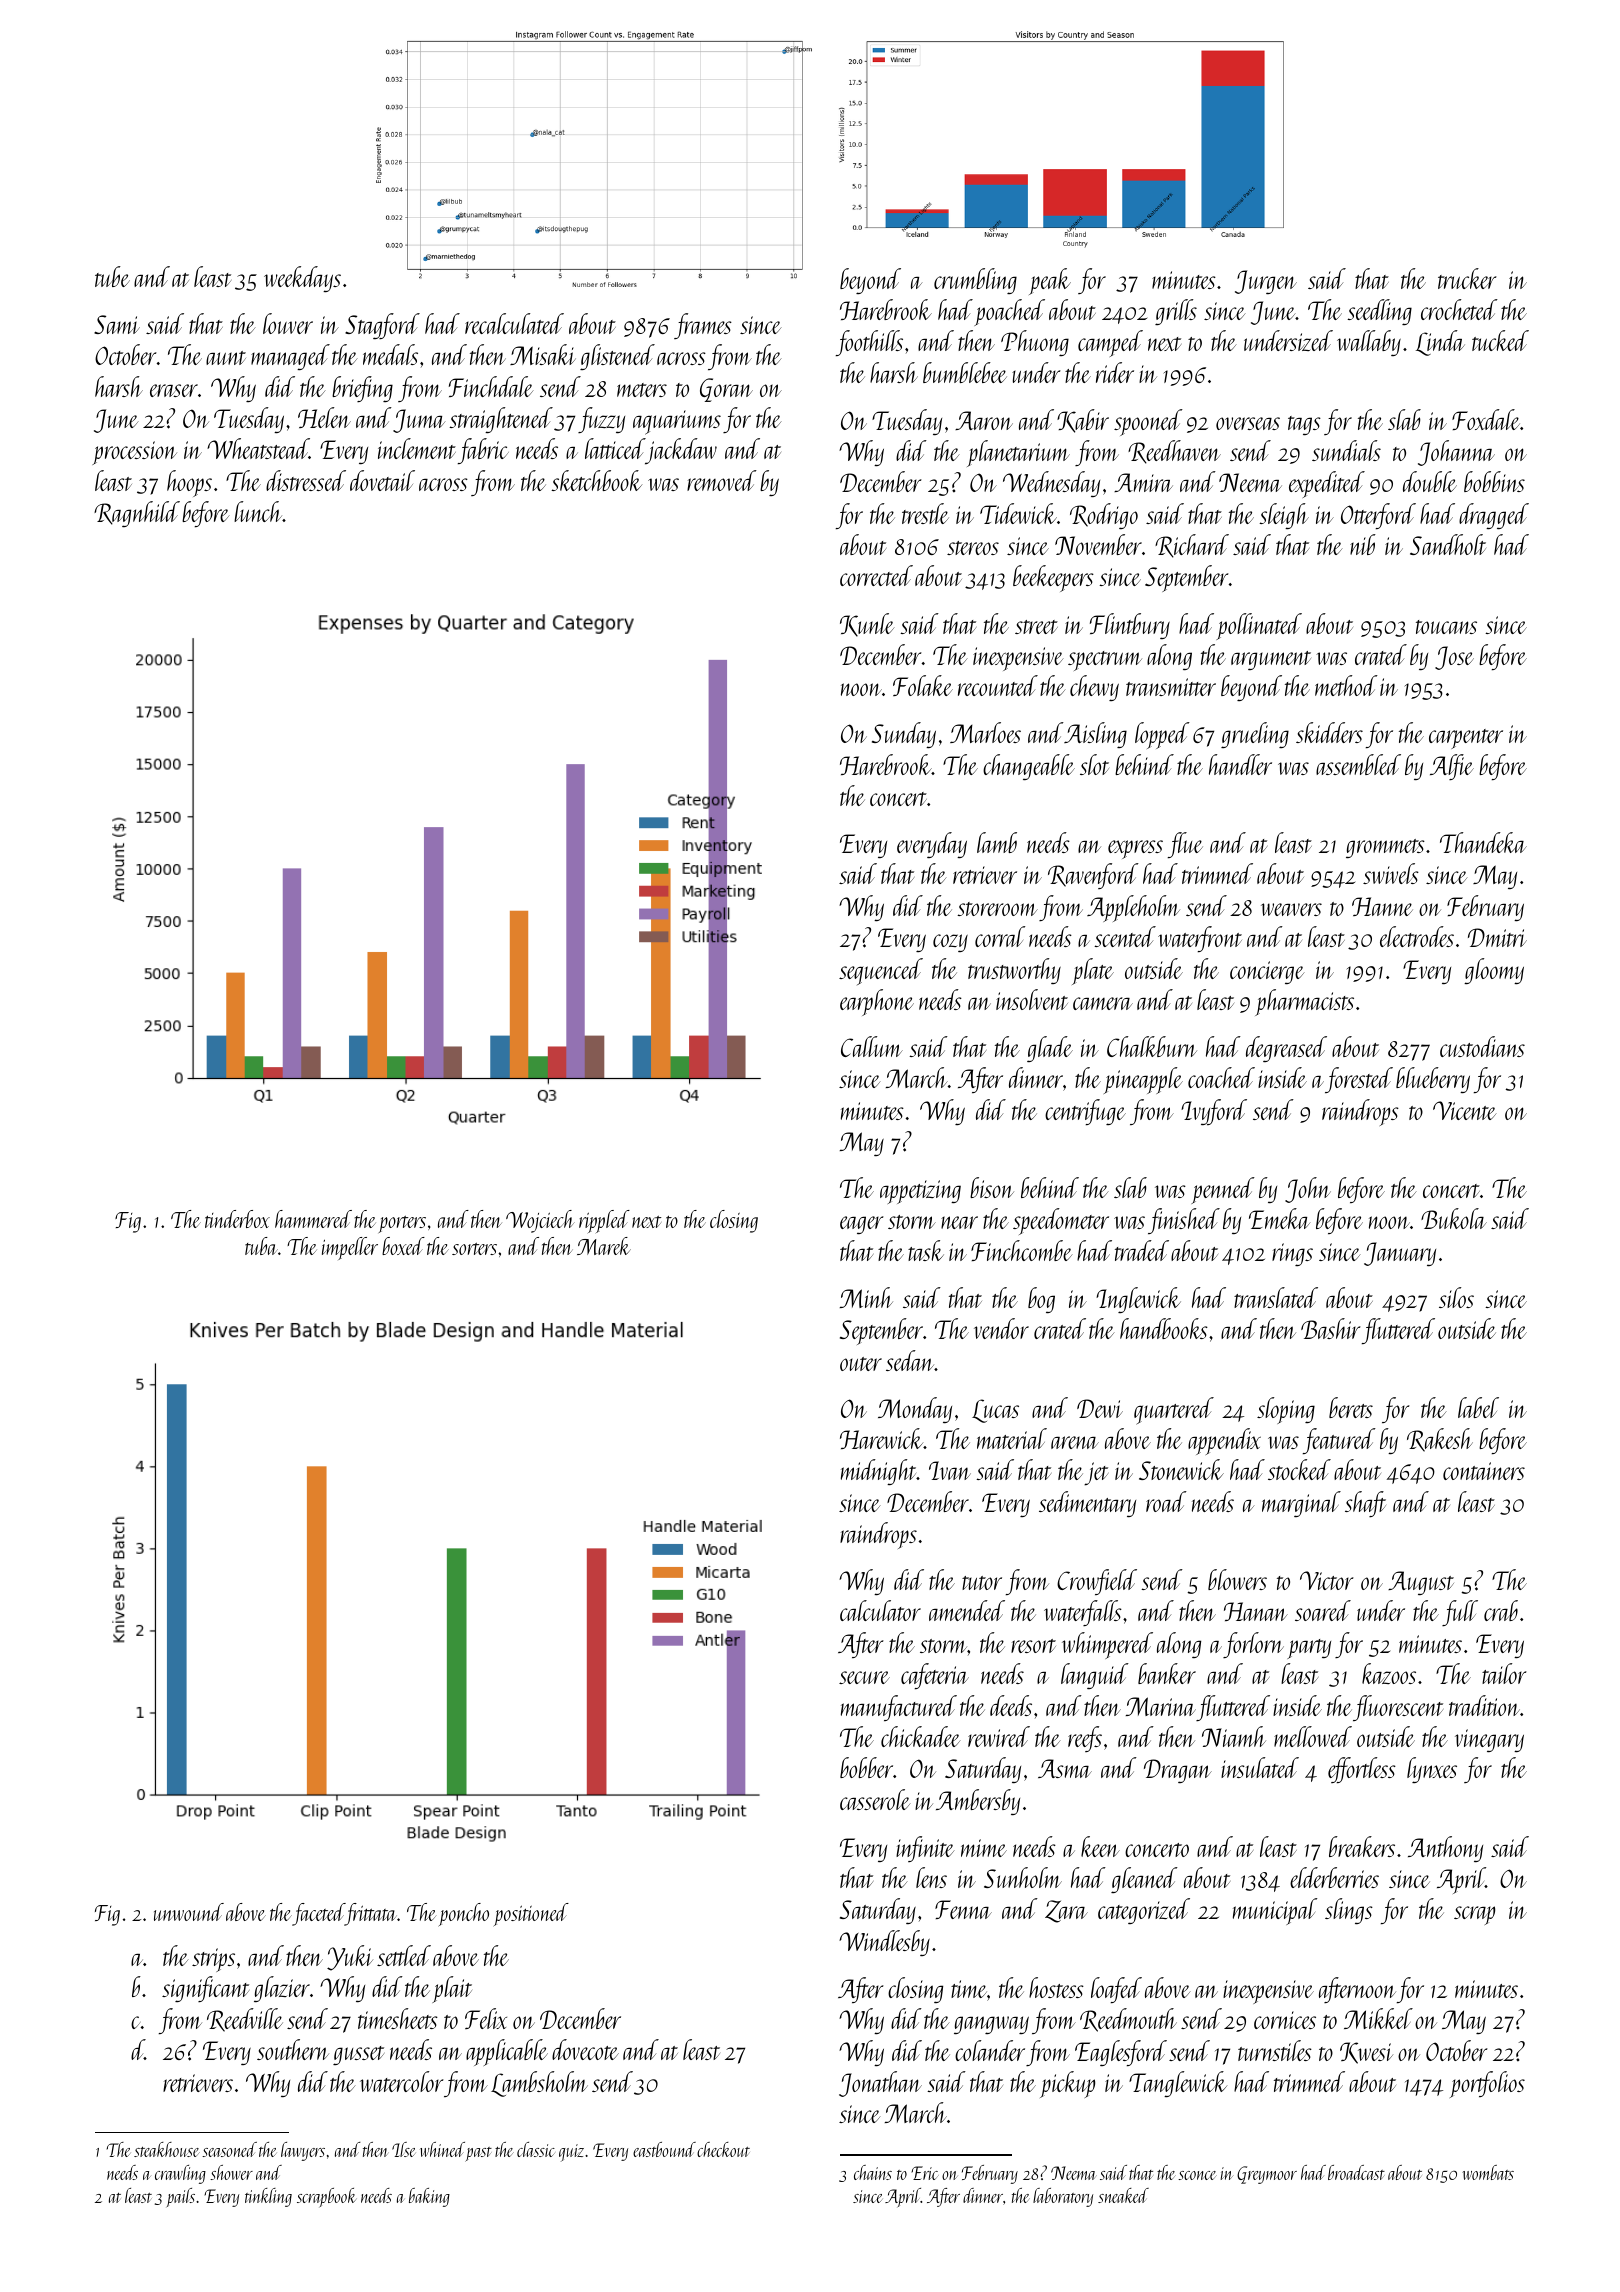 Image resolution: width=1620 pixels, height=2292 pixels. What do you see at coordinates (258, 511) in the page?
I see `lunch` at bounding box center [258, 511].
